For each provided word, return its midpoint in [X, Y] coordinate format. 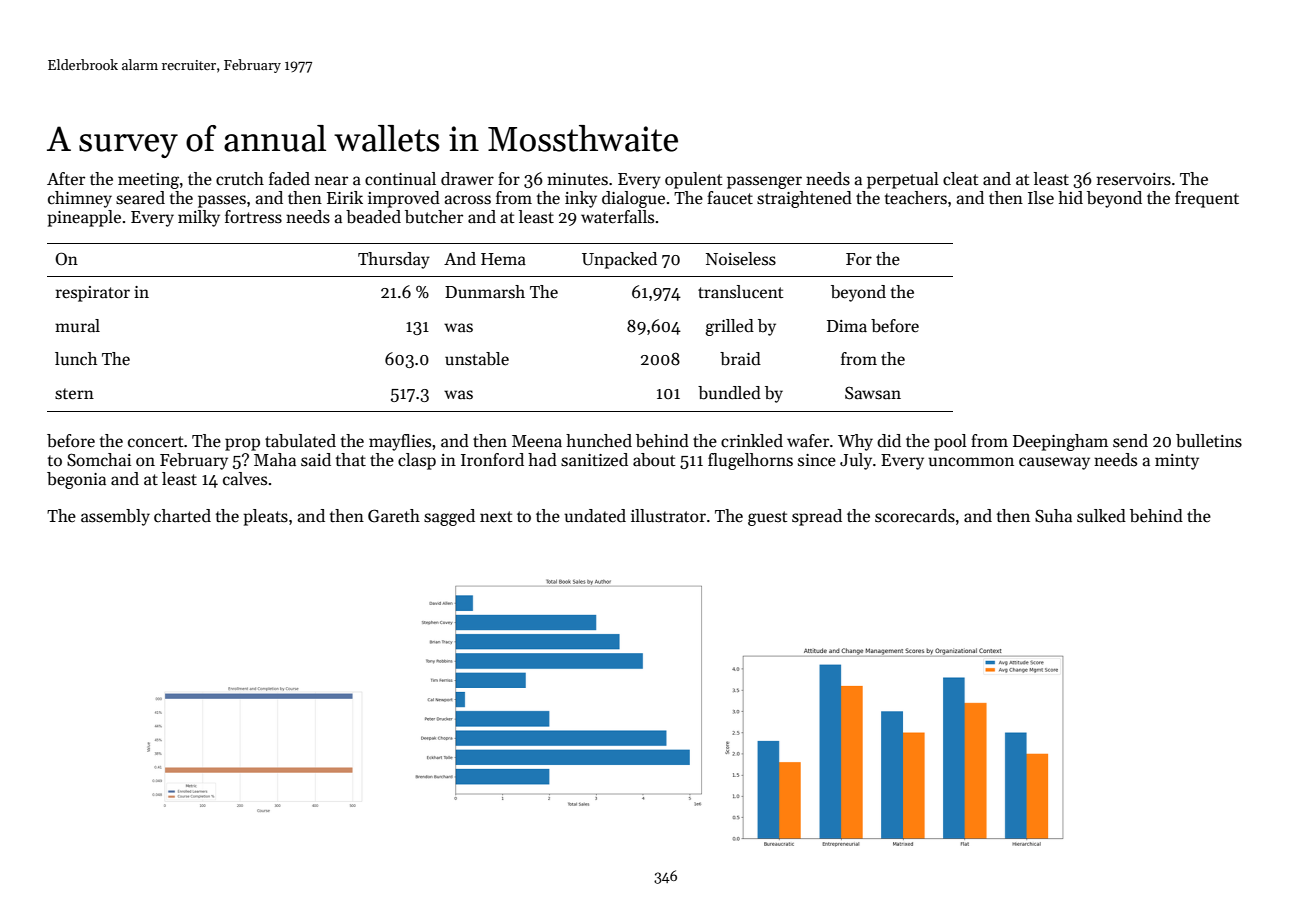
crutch [240, 179]
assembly [115, 517]
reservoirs [1134, 179]
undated [595, 516]
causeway [1054, 463]
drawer [467, 179]
